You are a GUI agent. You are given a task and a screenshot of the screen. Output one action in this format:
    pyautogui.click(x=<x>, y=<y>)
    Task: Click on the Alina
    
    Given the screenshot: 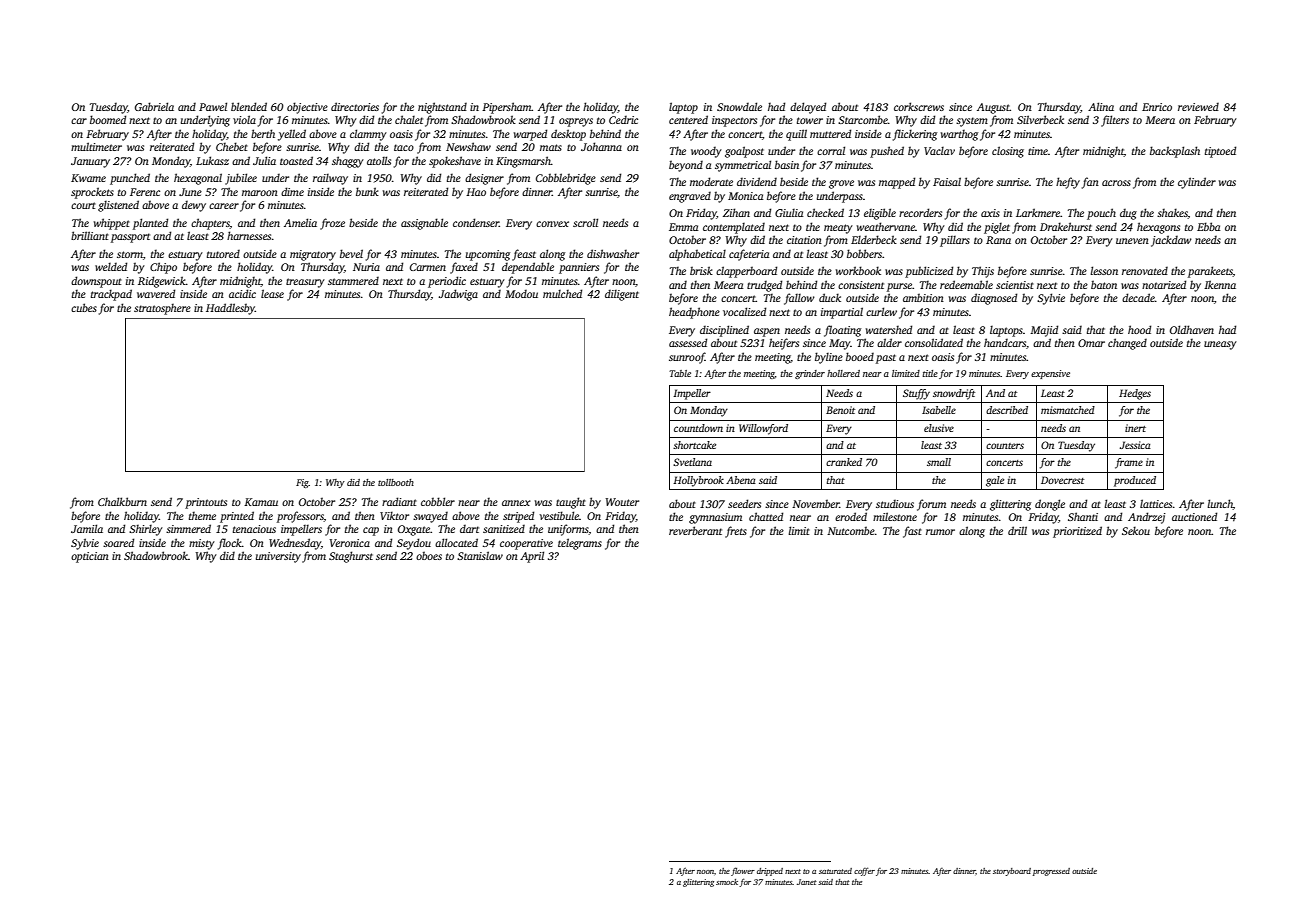 What is the action you would take?
    pyautogui.click(x=1101, y=106)
